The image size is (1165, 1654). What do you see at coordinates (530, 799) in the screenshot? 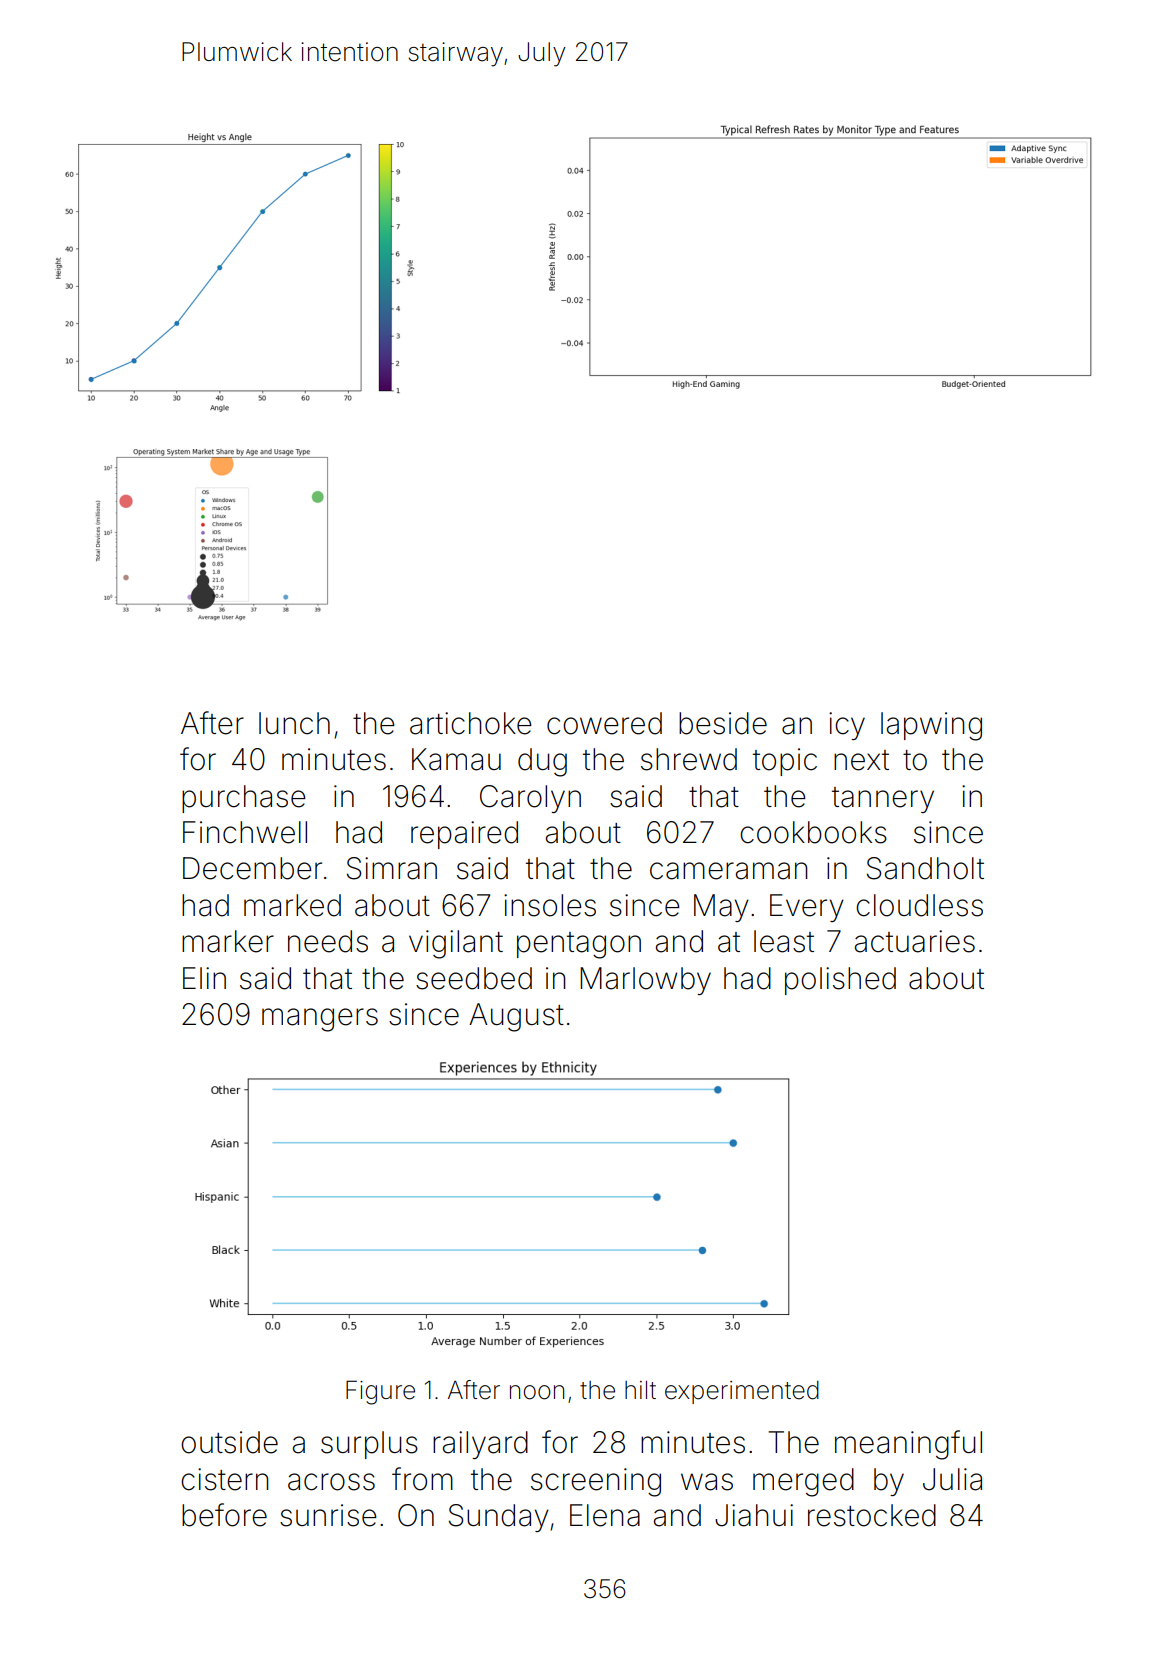
I see `Carolyn` at bounding box center [530, 799].
